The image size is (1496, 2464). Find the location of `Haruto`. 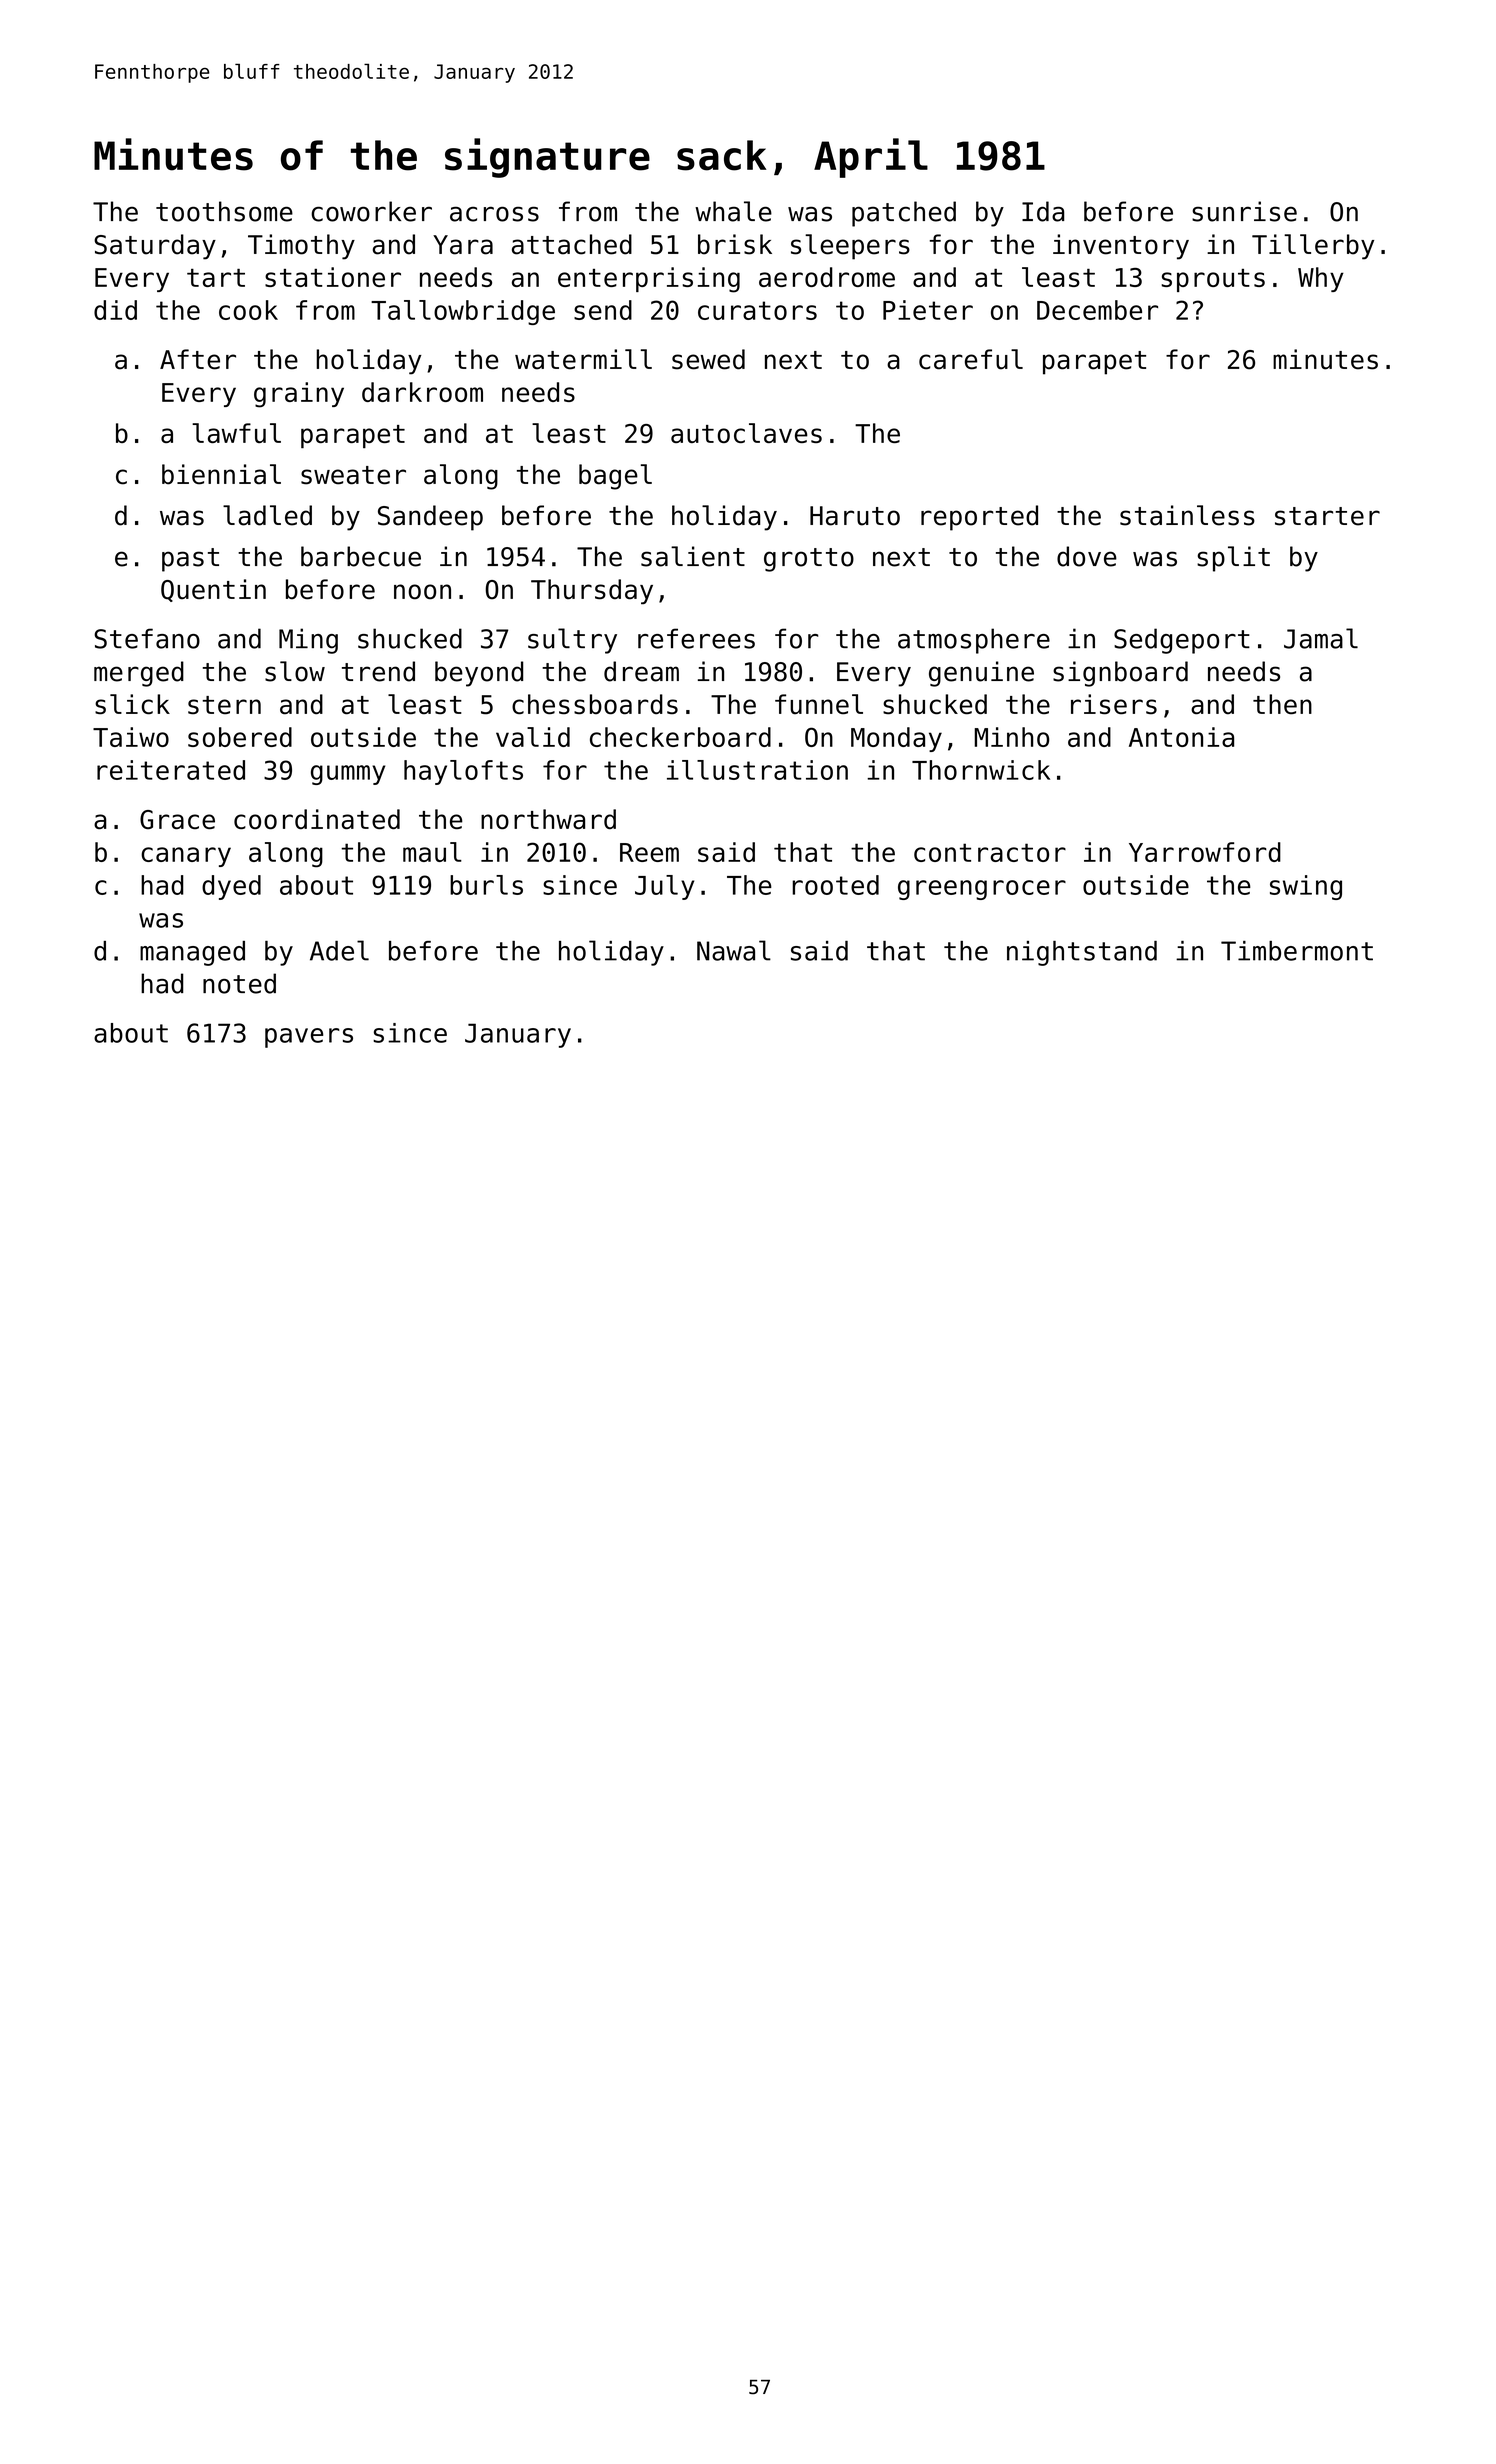

Haruto is located at coordinates (855, 516).
